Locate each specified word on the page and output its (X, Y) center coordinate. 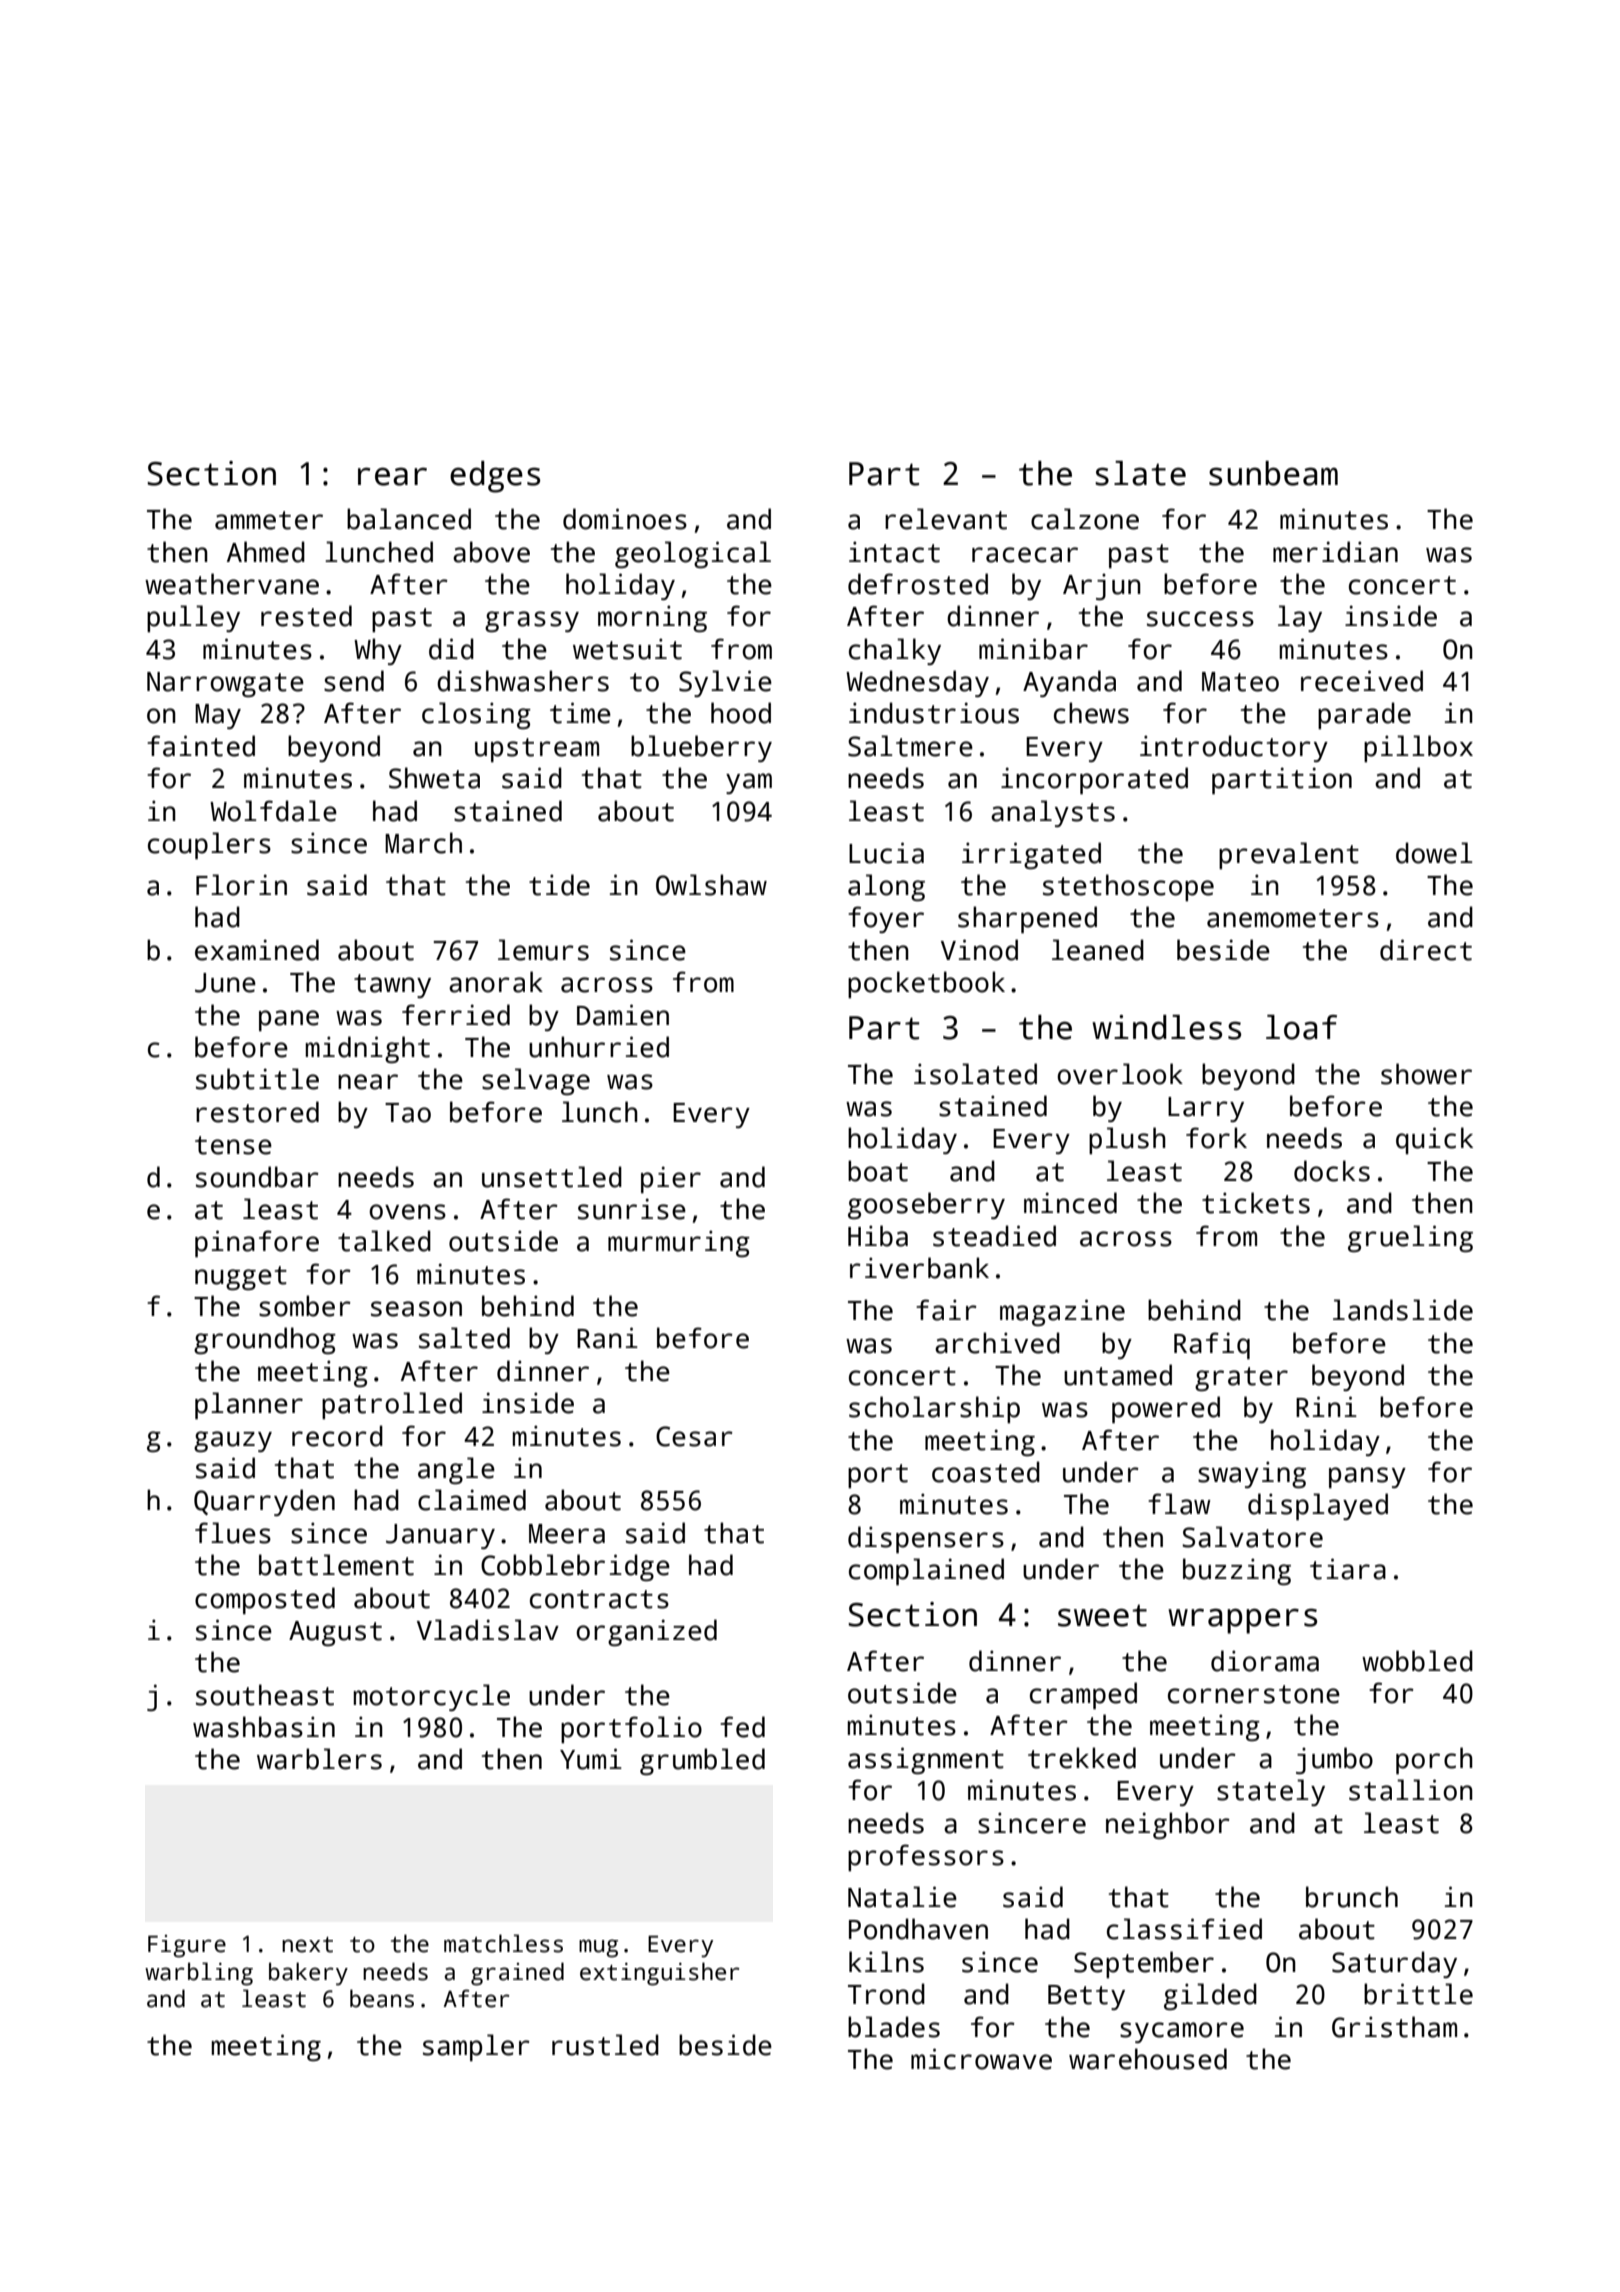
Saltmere (910, 746)
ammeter (269, 520)
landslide (1403, 1310)
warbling (199, 1974)
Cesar (694, 1436)
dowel (1434, 853)
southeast (265, 1695)
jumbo (1334, 1760)
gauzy (233, 1441)
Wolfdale (273, 811)
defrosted (918, 584)
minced (1070, 1203)
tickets (1256, 1203)
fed (742, 1727)
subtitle (257, 1079)
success (1200, 619)
